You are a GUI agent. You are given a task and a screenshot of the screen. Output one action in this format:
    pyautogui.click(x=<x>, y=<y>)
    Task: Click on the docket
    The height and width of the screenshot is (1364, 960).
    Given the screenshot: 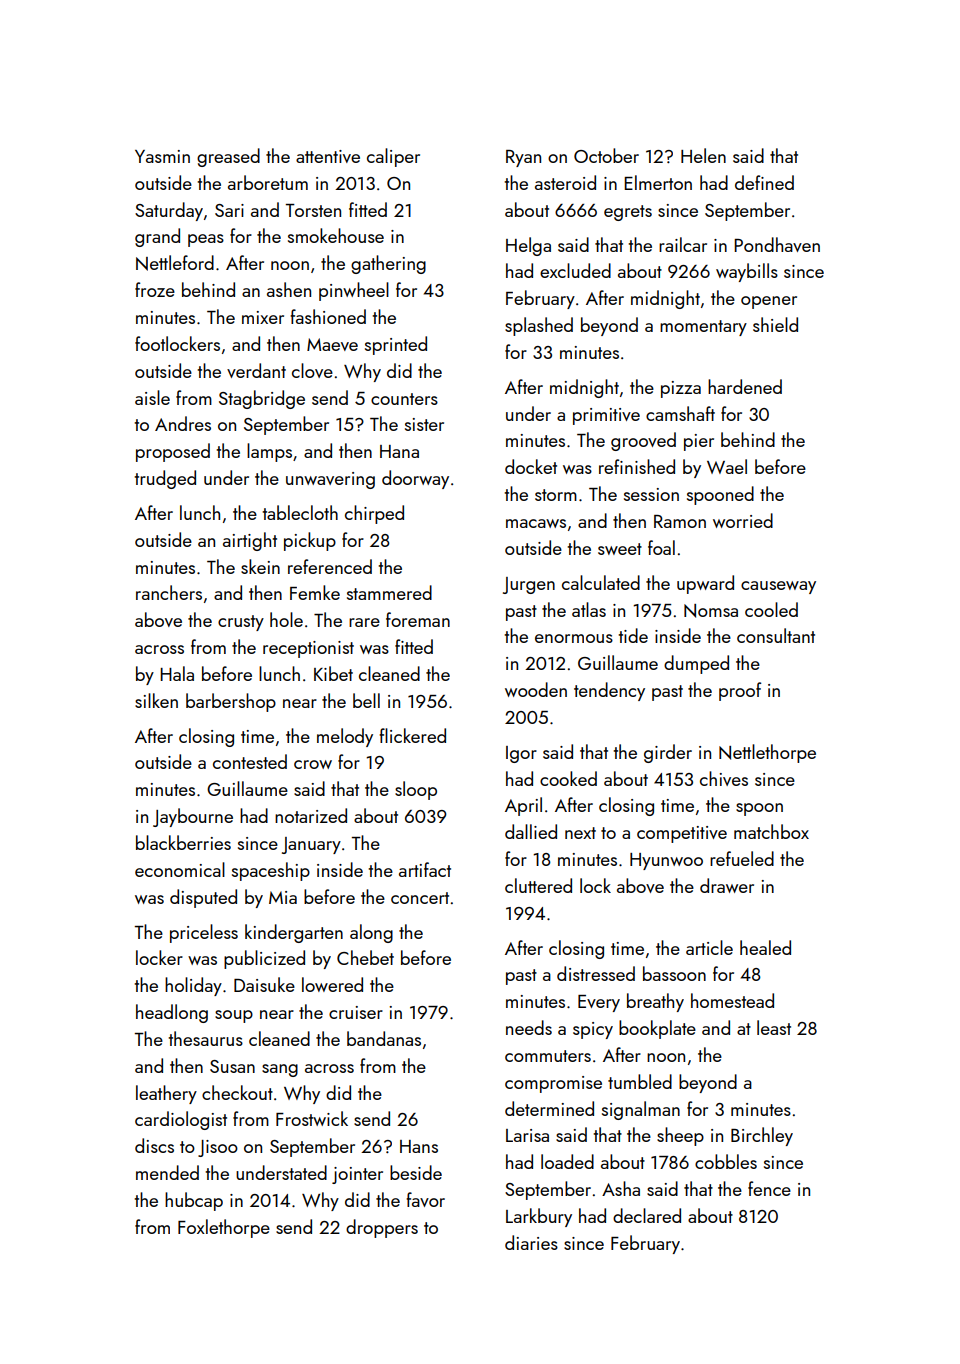 What is the action you would take?
    pyautogui.click(x=531, y=466)
